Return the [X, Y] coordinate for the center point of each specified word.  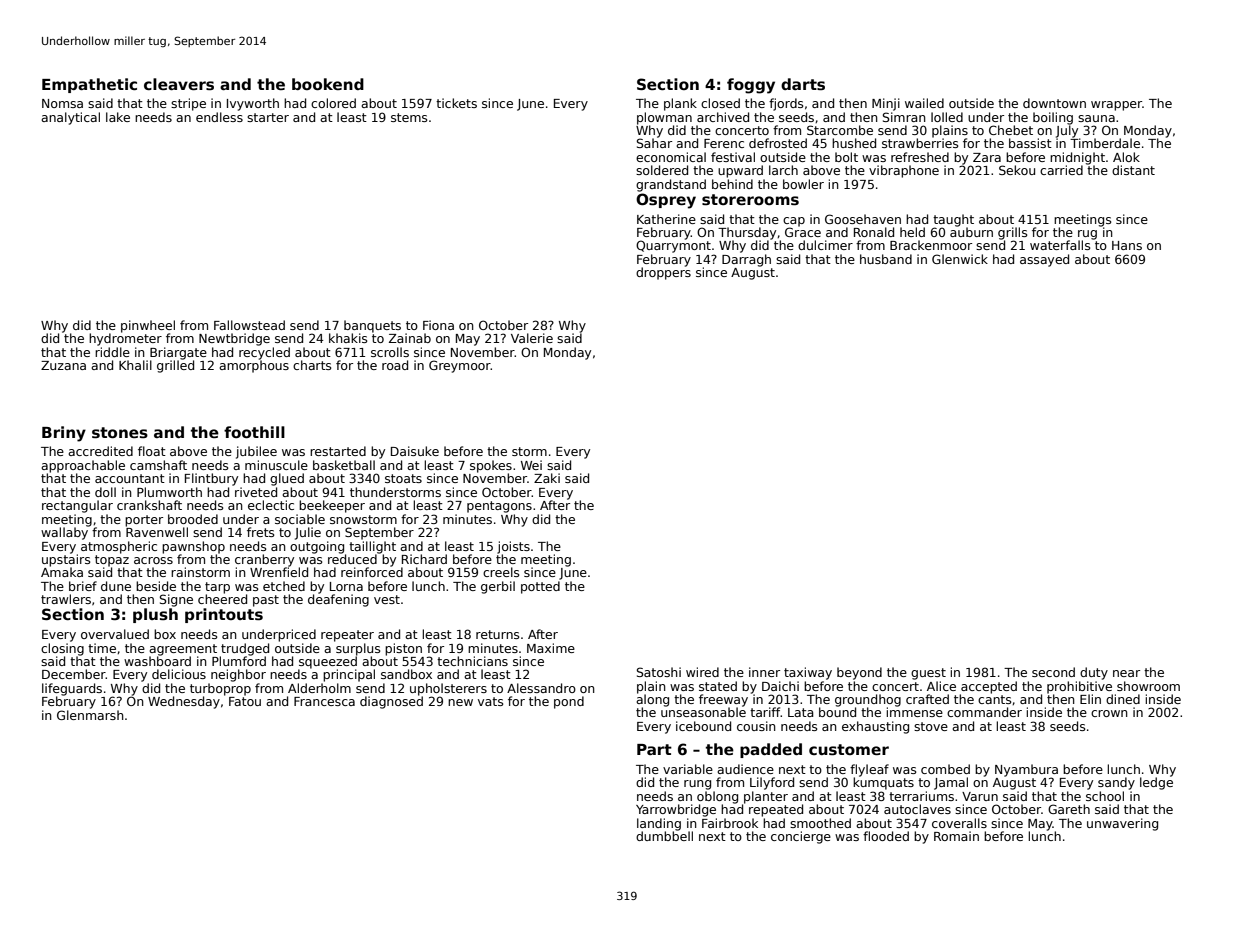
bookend [328, 84]
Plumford [239, 661]
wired [702, 672]
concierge [801, 837]
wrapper [1117, 106]
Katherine [666, 219]
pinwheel [148, 326]
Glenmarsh [90, 715]
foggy [751, 86]
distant [1133, 170]
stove [931, 726]
